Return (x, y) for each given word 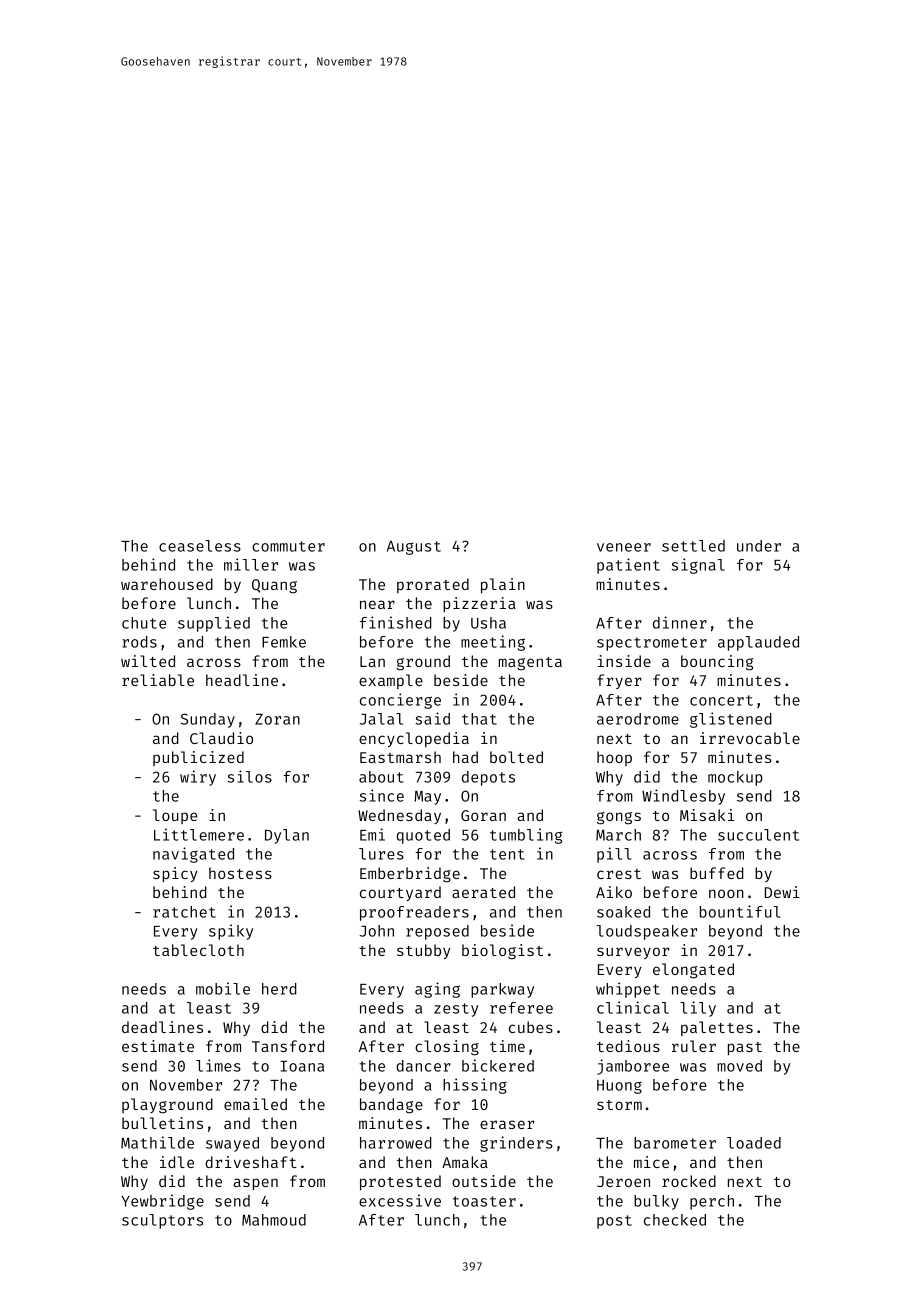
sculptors (162, 1221)
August (414, 548)
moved (739, 1066)
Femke (284, 642)
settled (693, 546)
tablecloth (198, 950)
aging (437, 990)
